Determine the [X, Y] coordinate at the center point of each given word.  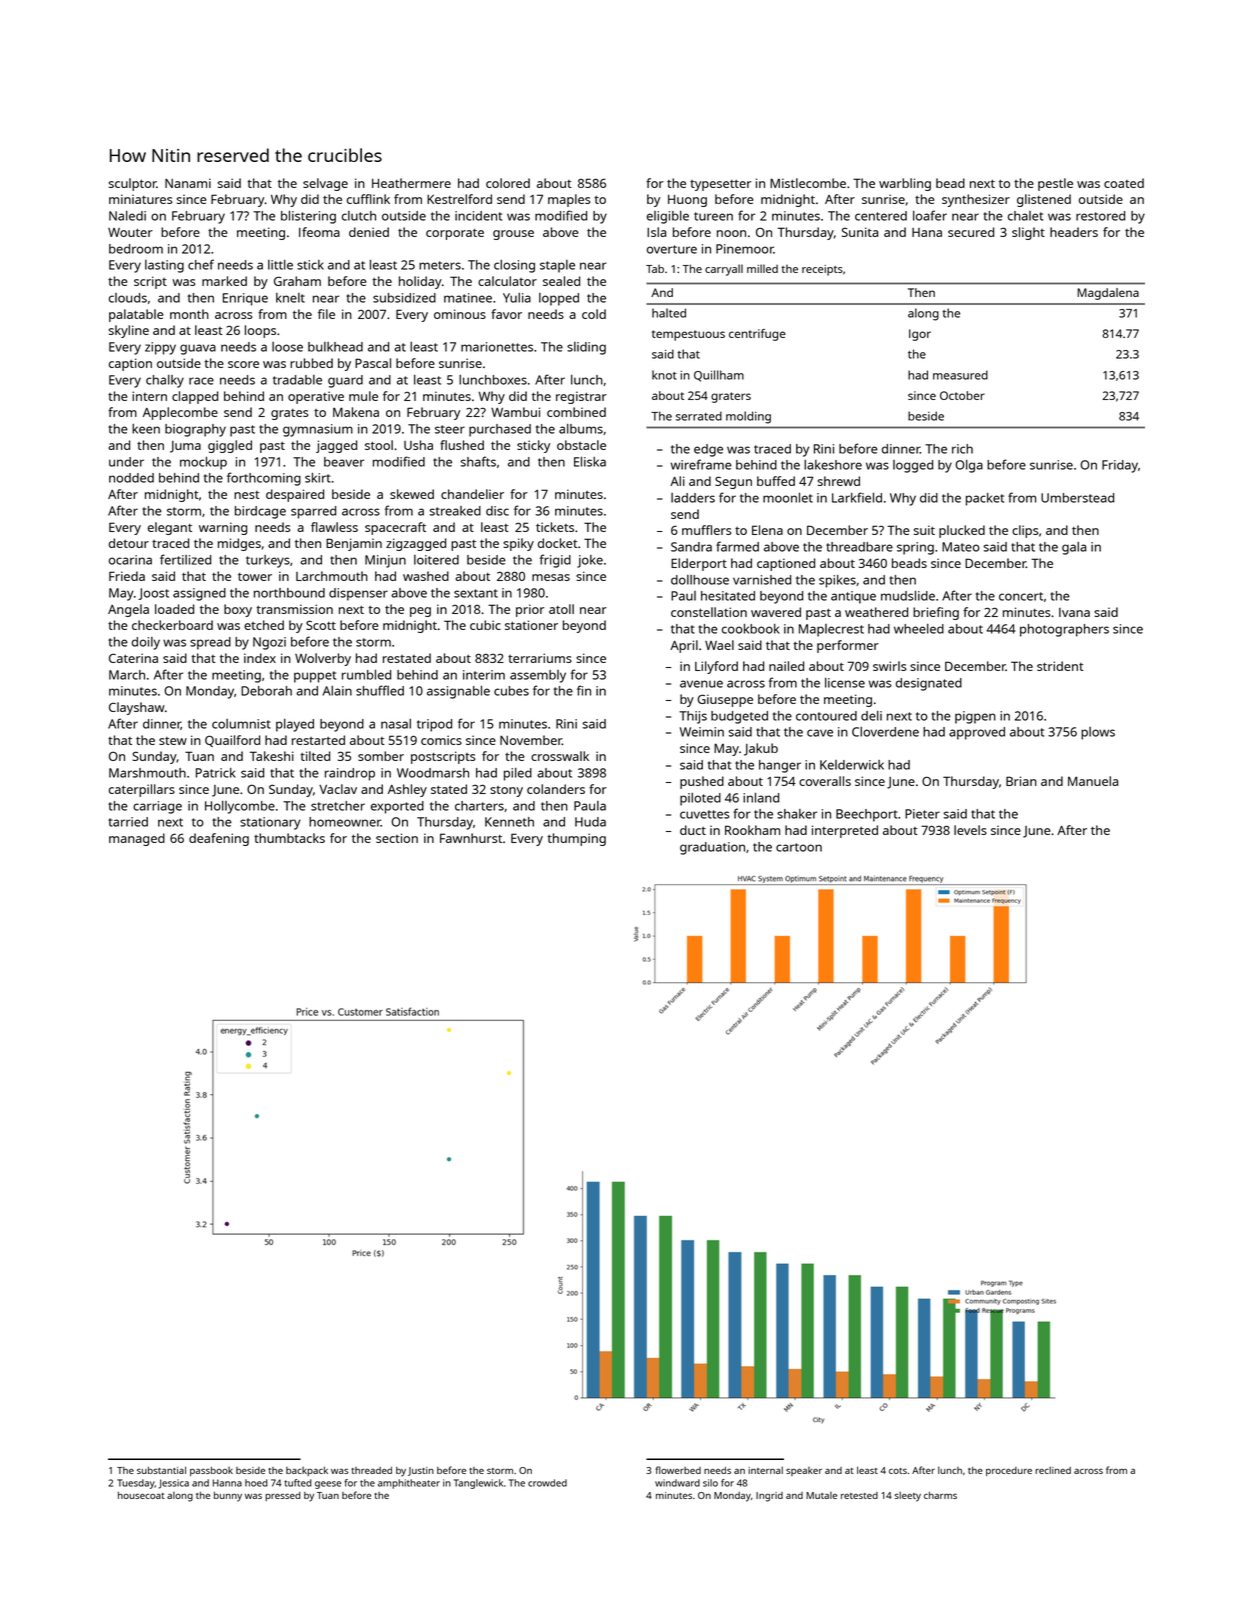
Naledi [127, 216]
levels [970, 830]
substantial [161, 1470]
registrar [581, 397]
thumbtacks [289, 838]
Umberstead [1077, 498]
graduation [712, 848]
